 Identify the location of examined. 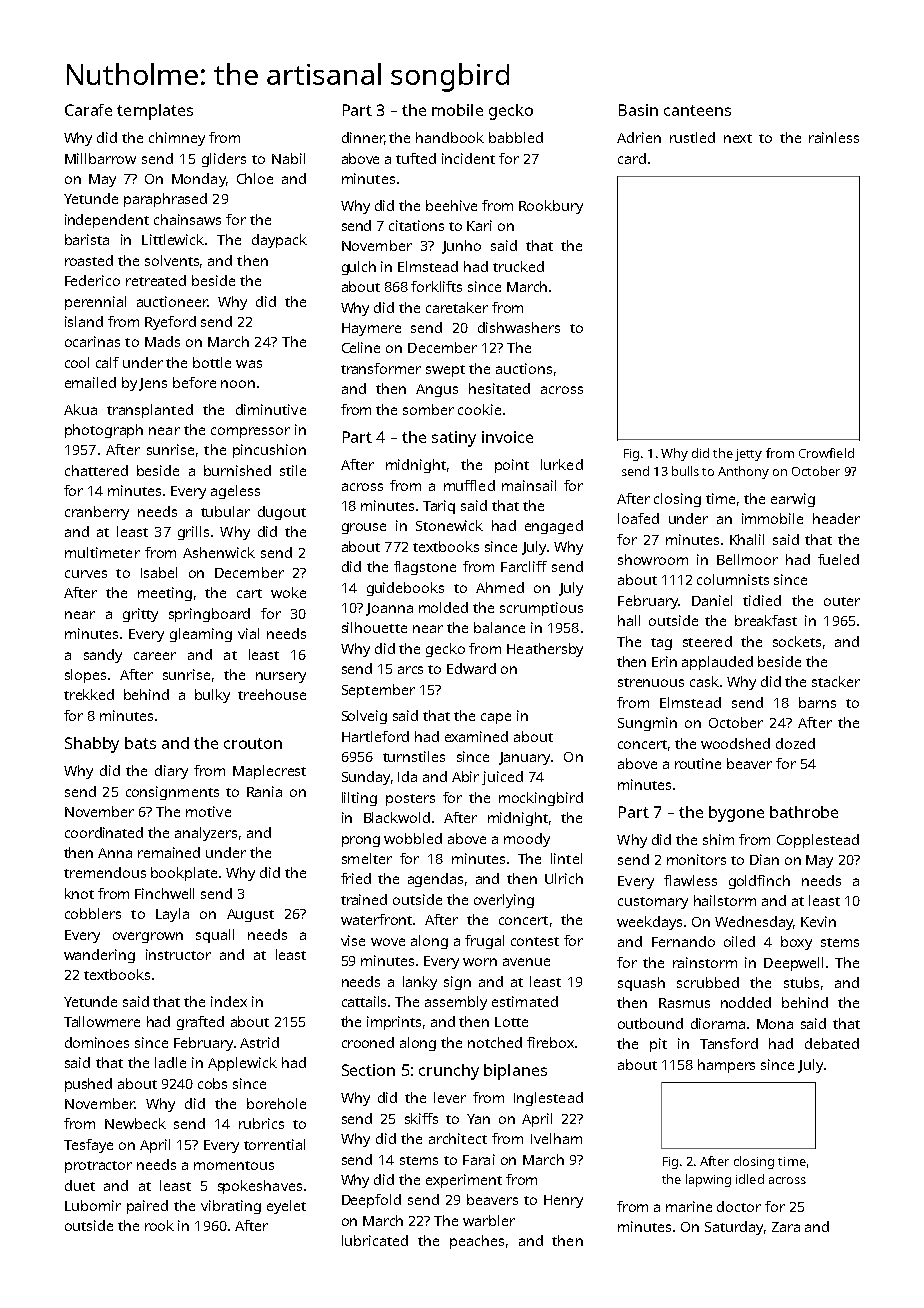
(476, 736).
